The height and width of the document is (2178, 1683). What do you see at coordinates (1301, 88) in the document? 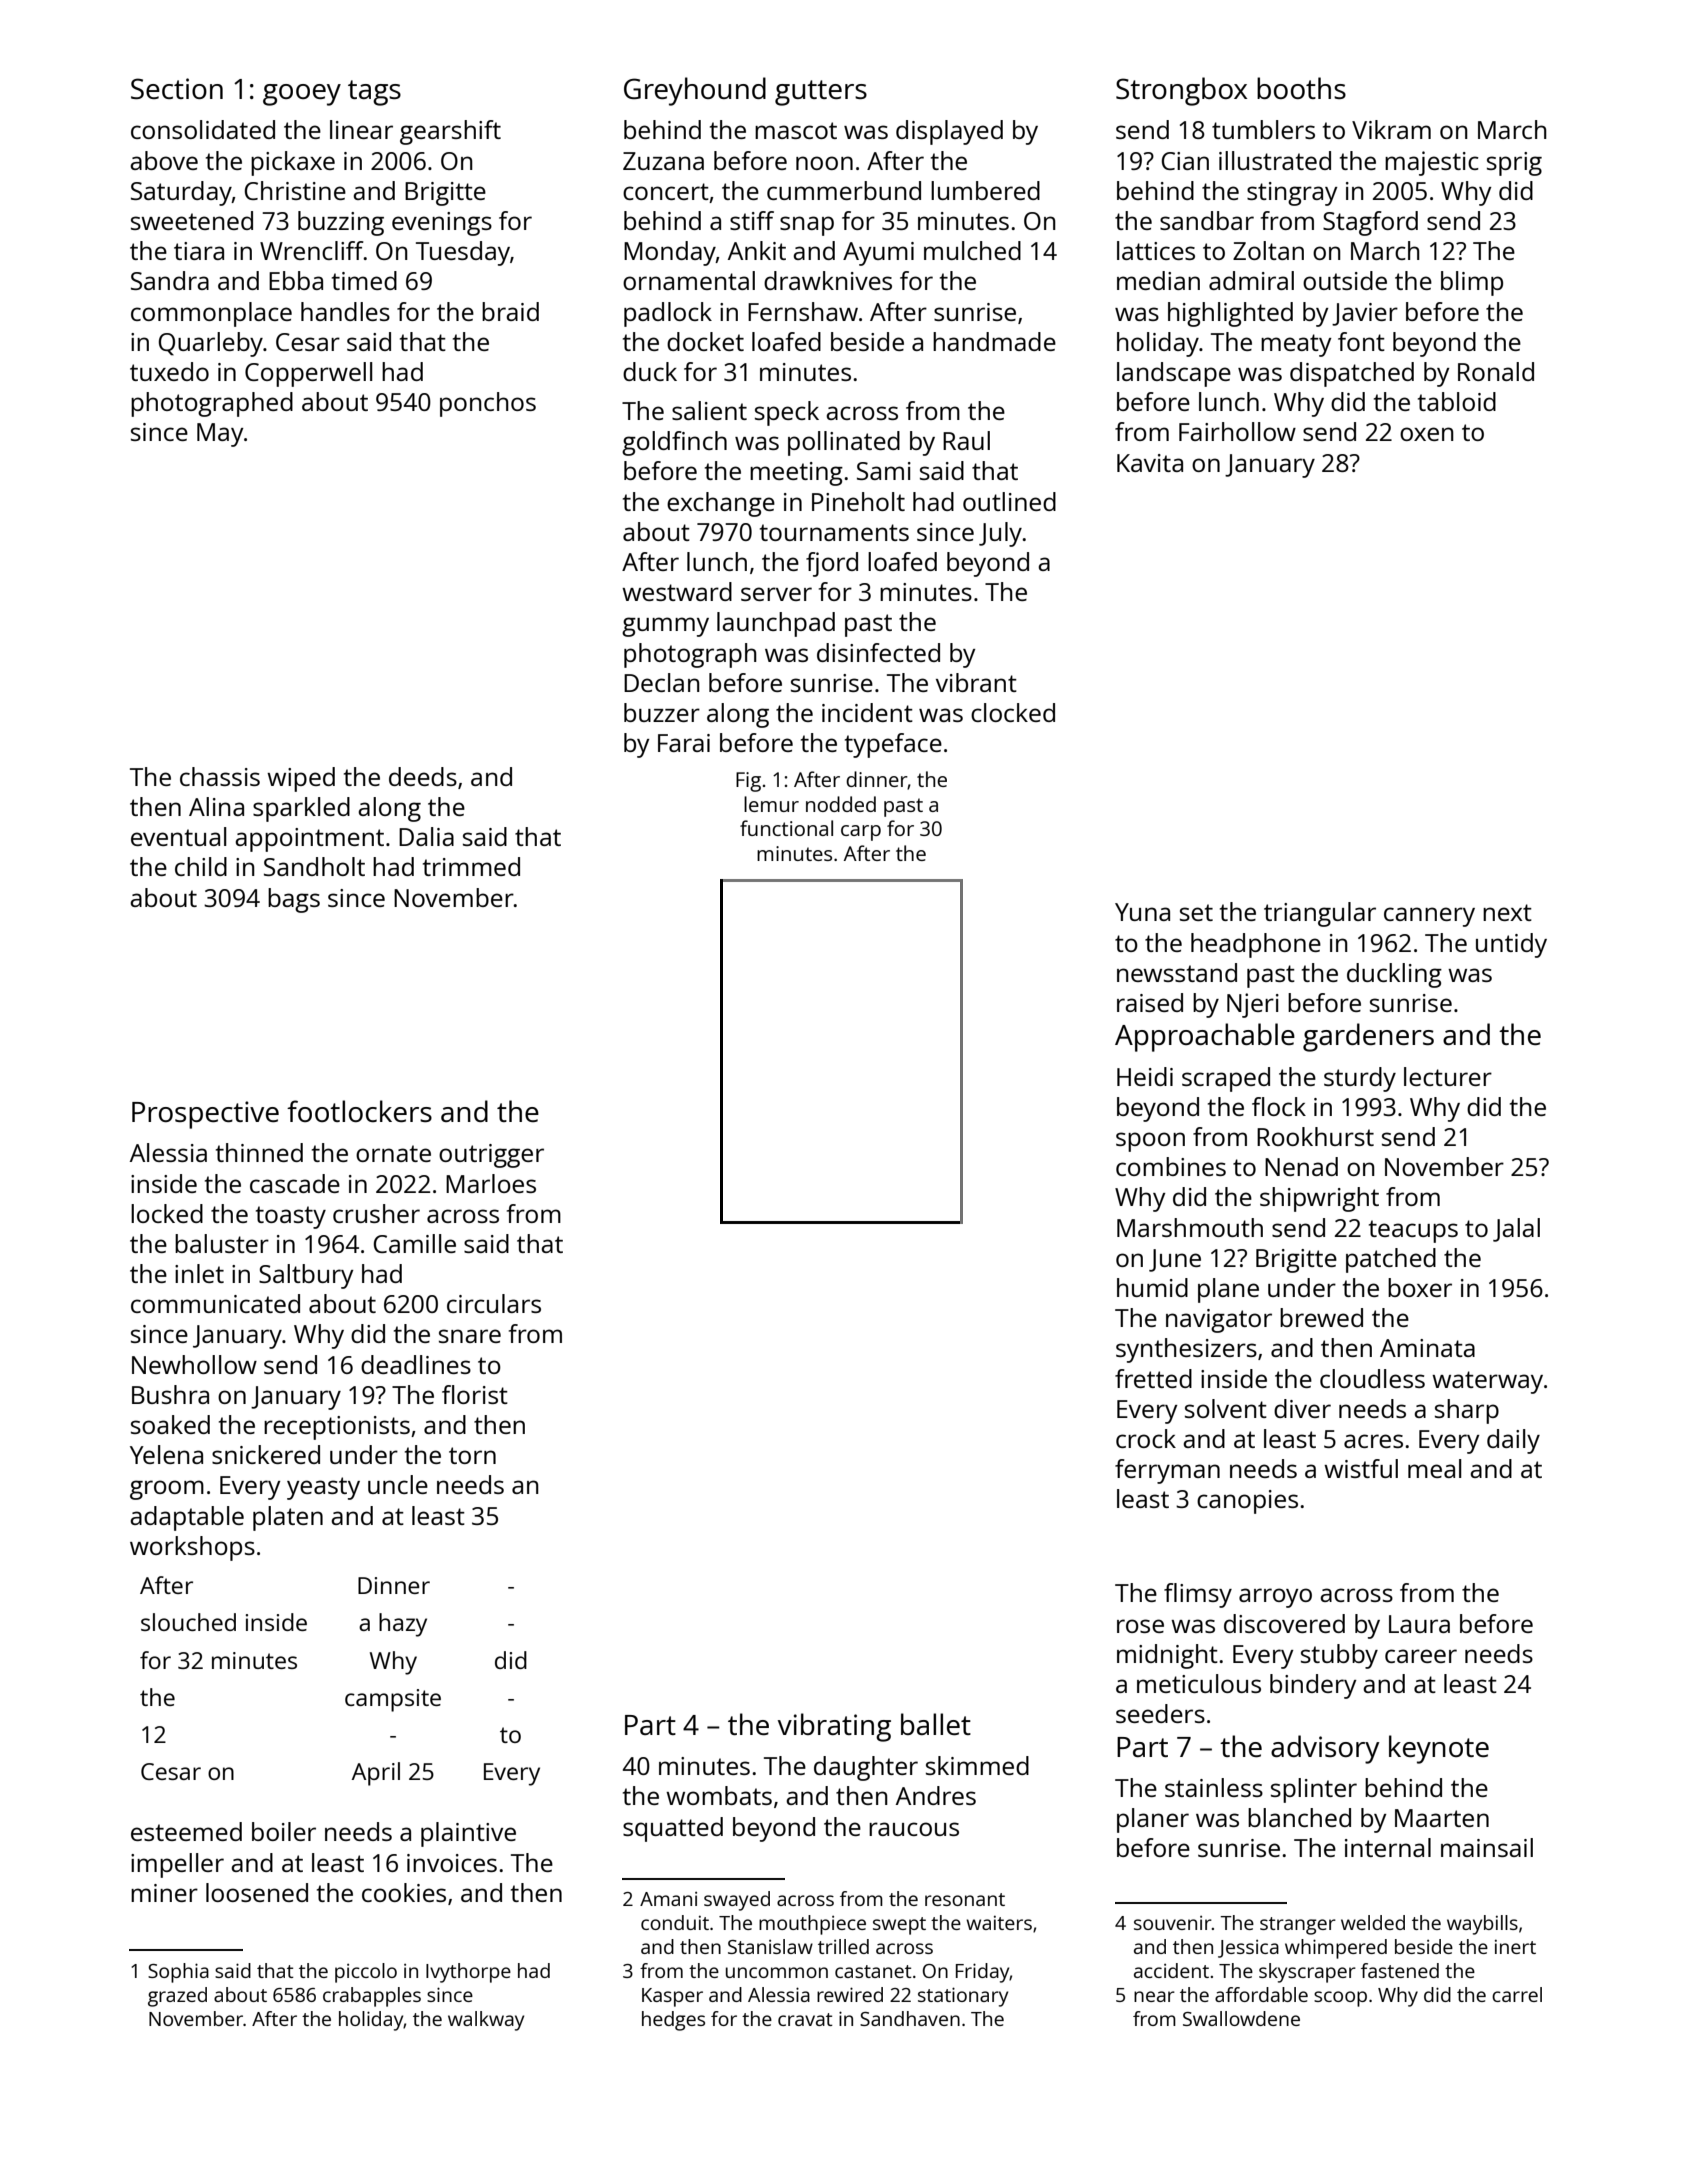
I see `booths` at bounding box center [1301, 88].
